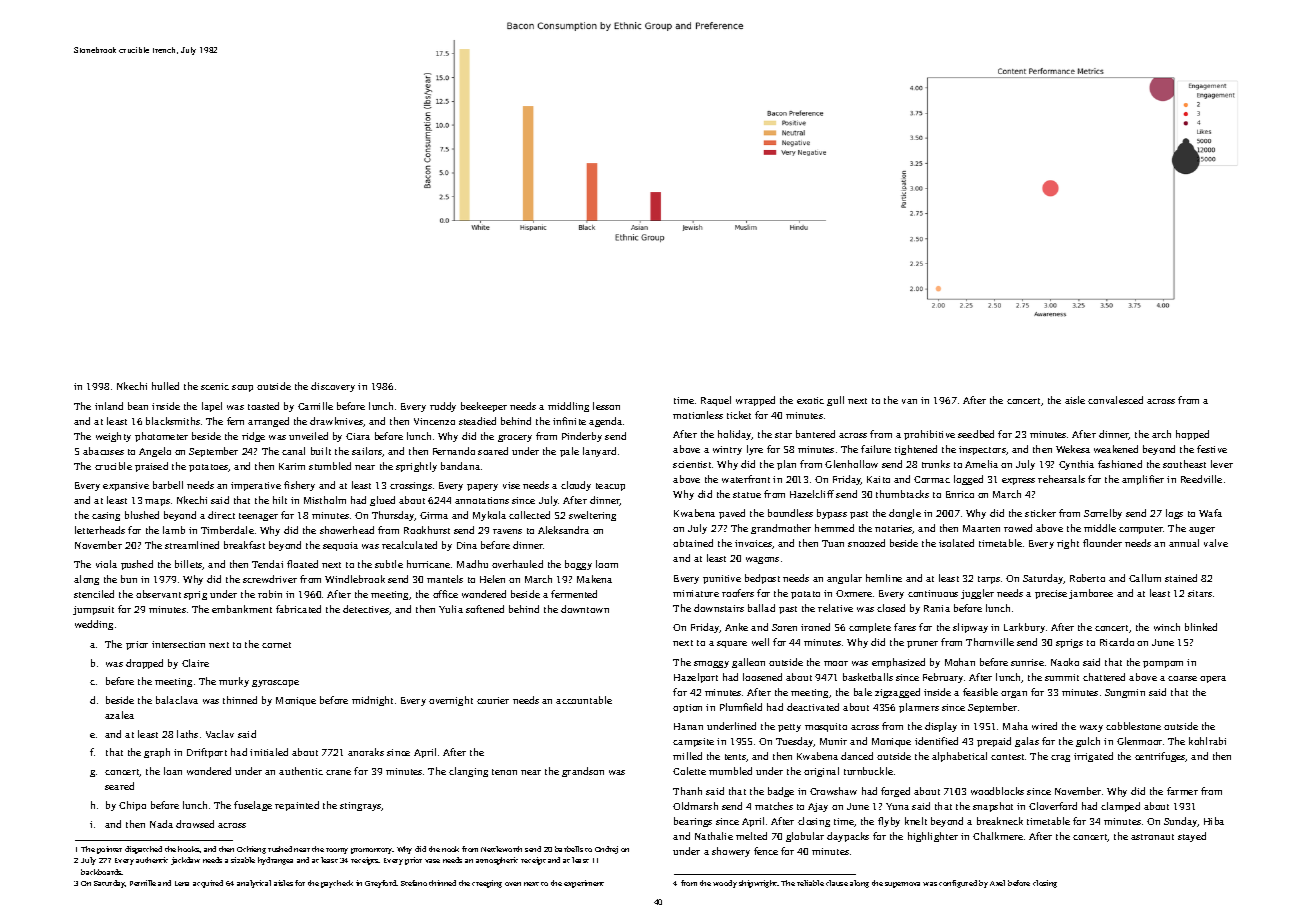 Image resolution: width=1308 pixels, height=924 pixels. What do you see at coordinates (165, 386) in the page?
I see `hulled` at bounding box center [165, 386].
